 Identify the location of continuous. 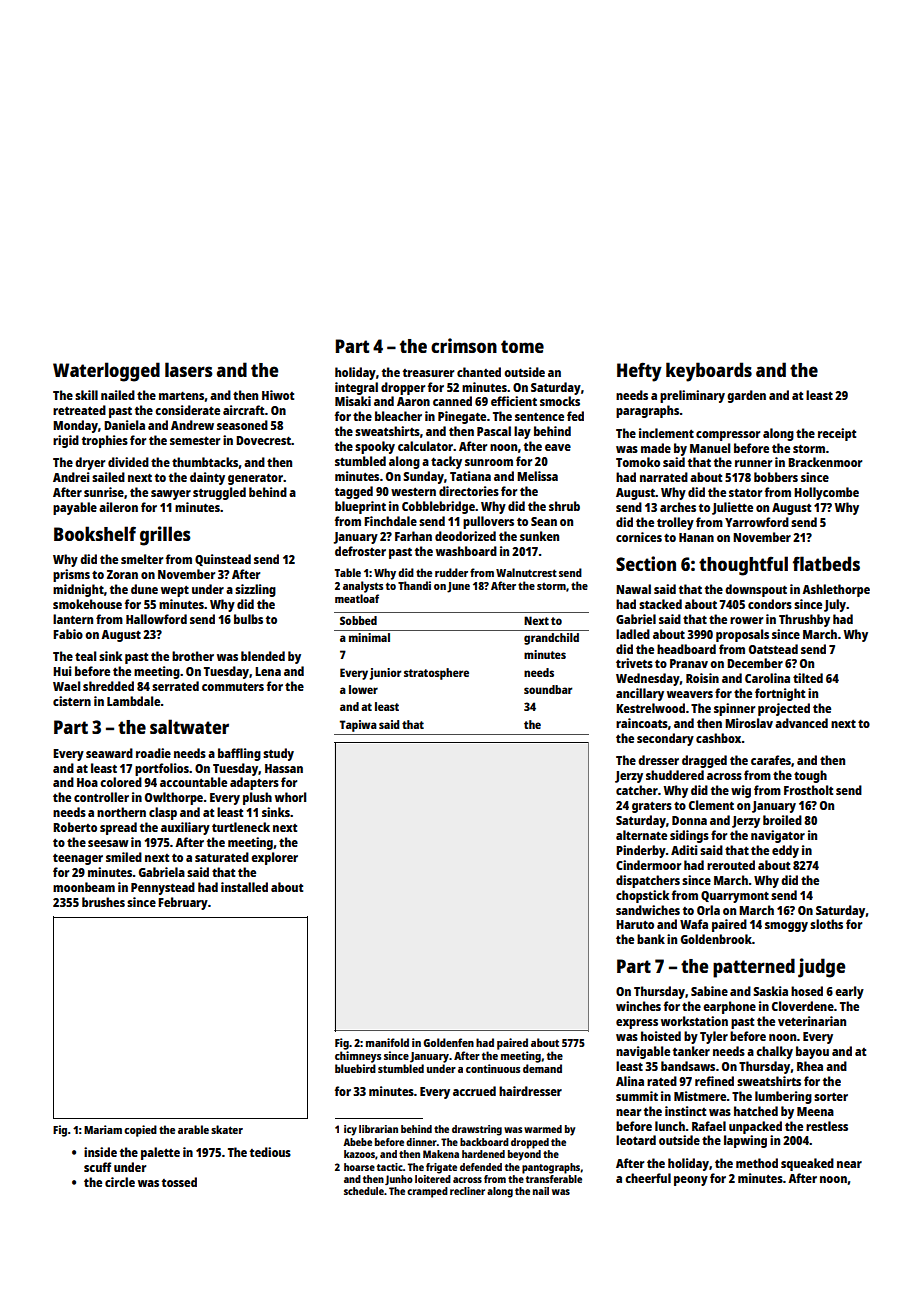
(493, 1068).
